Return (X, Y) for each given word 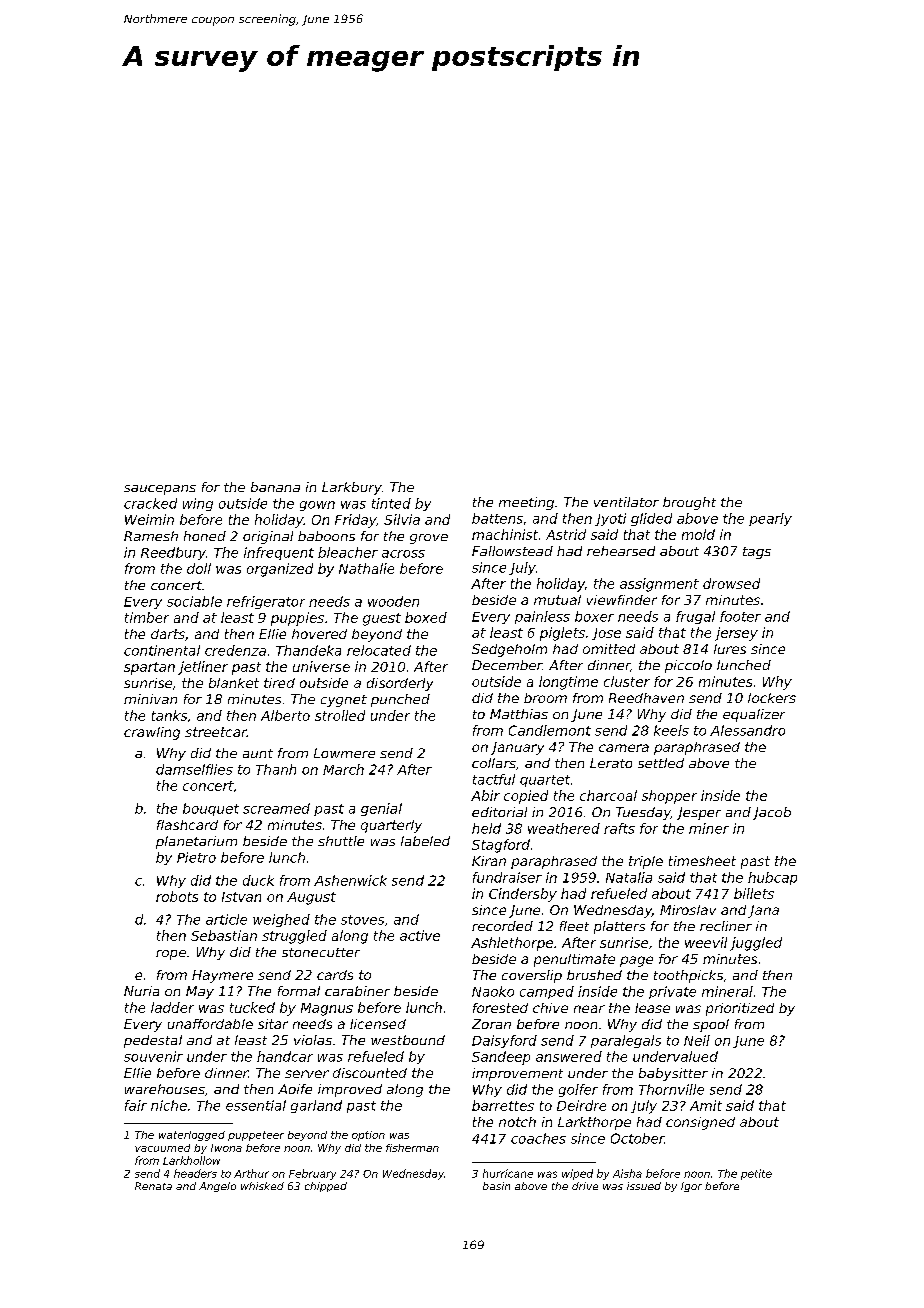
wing (198, 504)
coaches (538, 1138)
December (507, 665)
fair (136, 1105)
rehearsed (621, 551)
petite (756, 1174)
